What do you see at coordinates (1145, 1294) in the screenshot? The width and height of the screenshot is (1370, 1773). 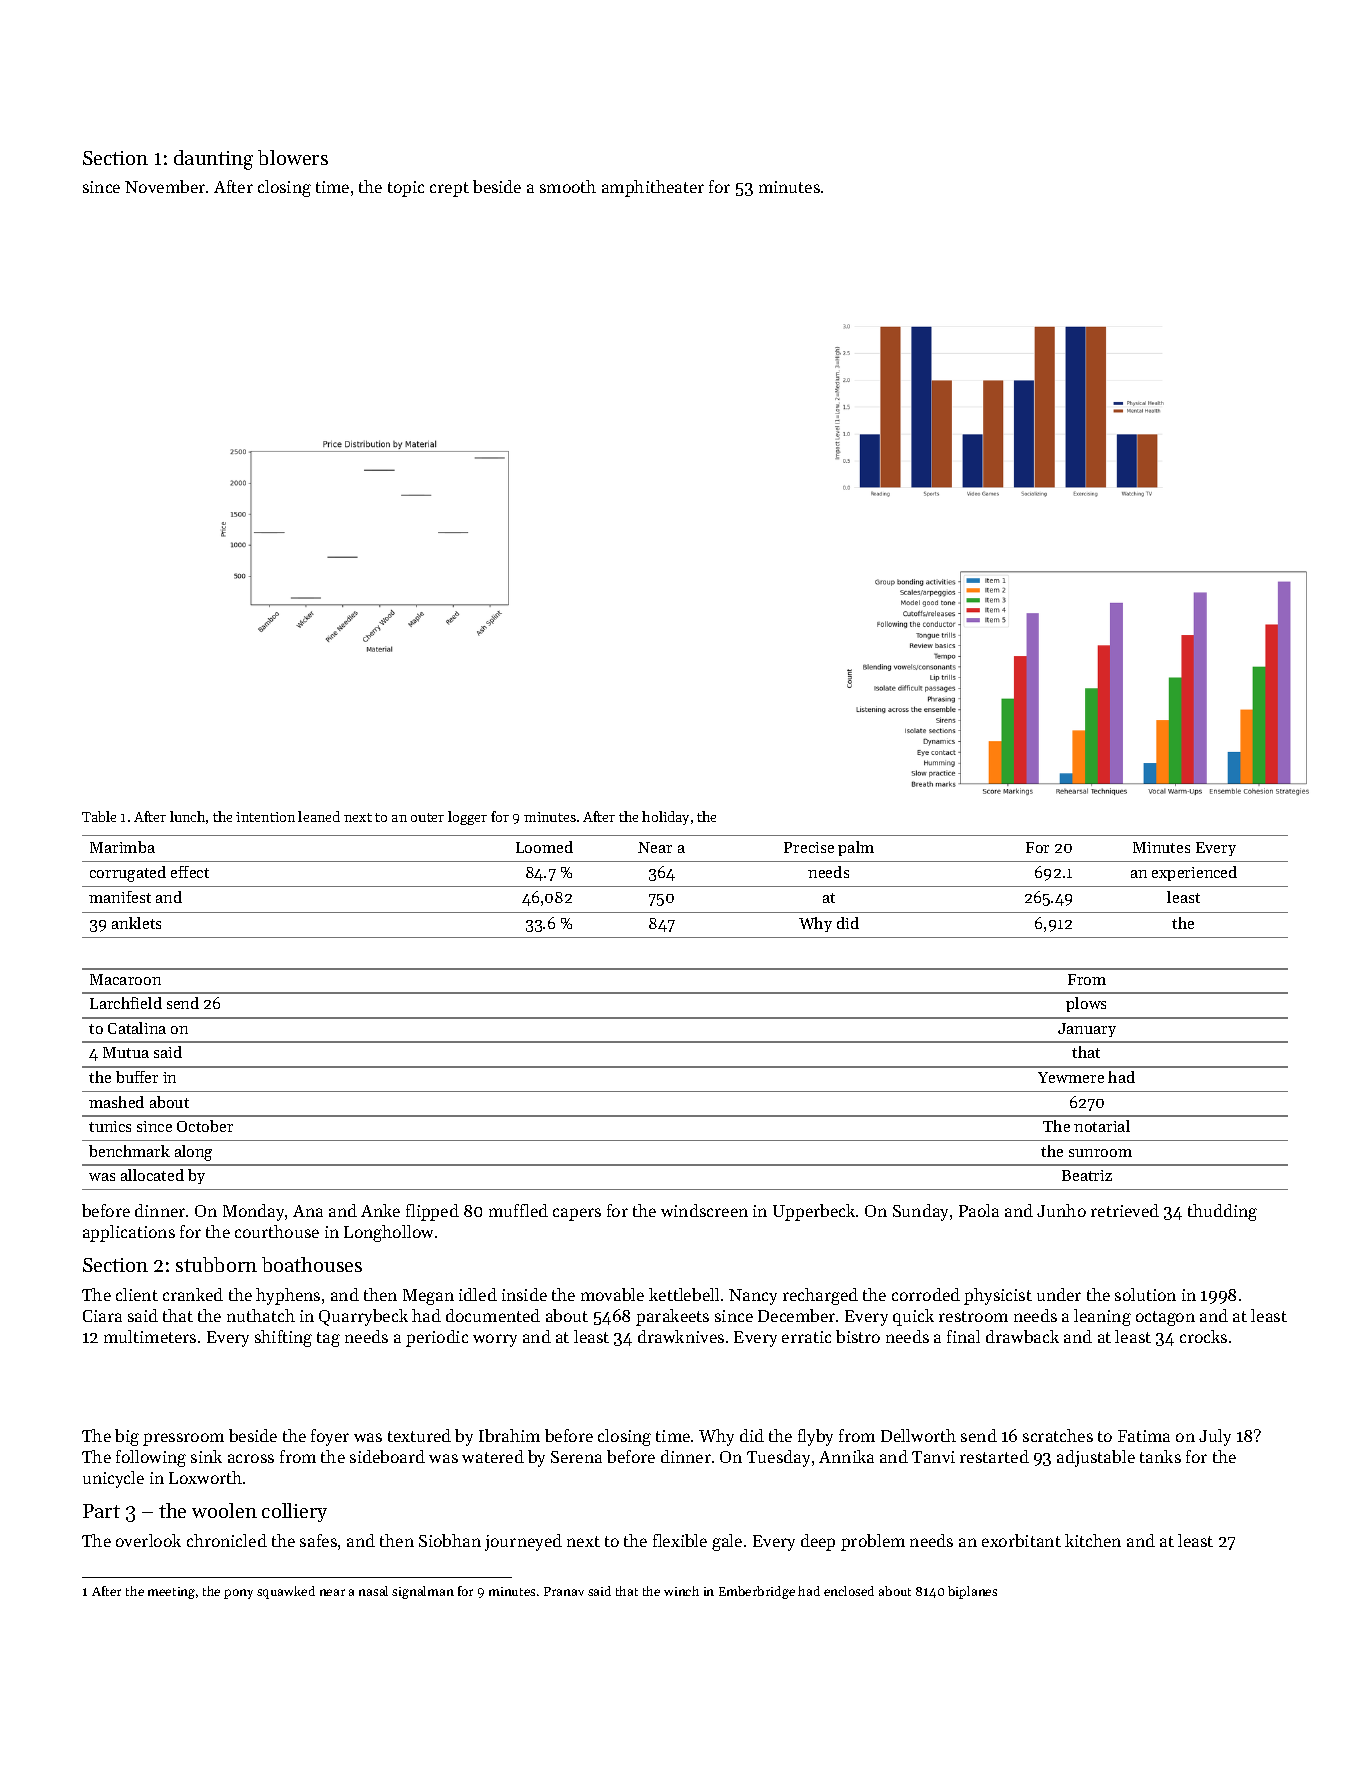 I see `solution` at bounding box center [1145, 1294].
